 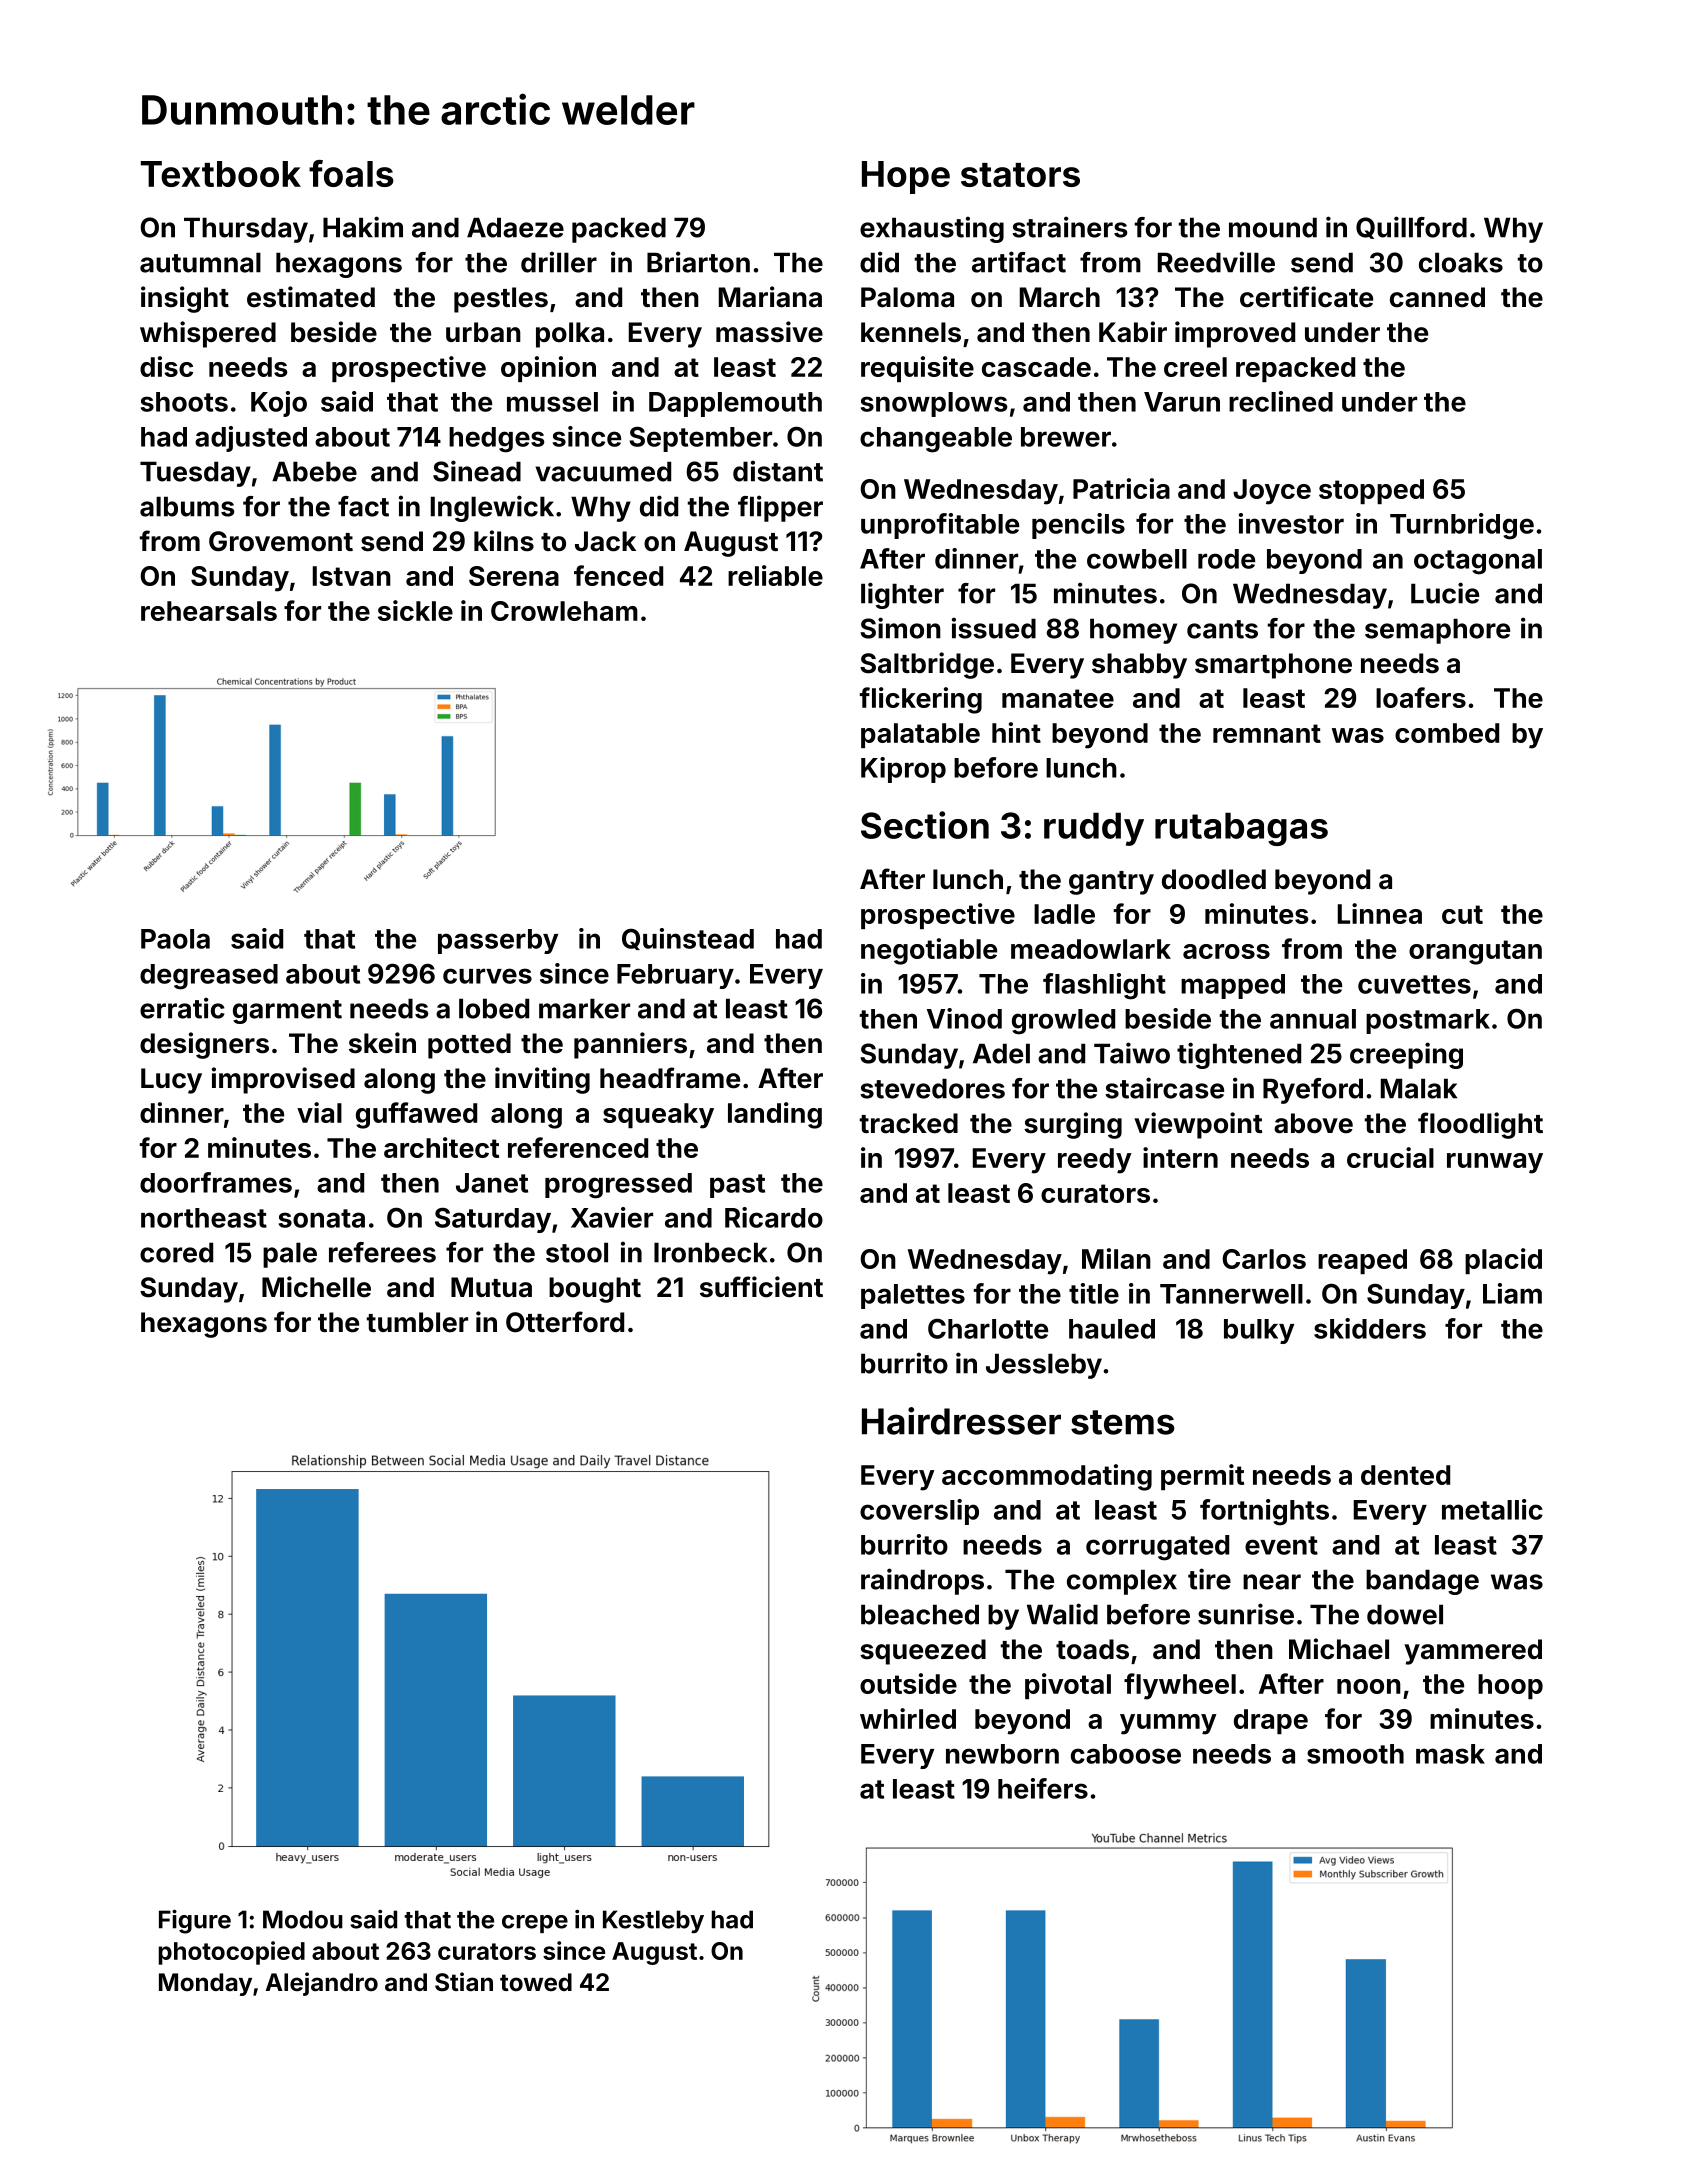 What do you see at coordinates (498, 941) in the screenshot?
I see `passerby` at bounding box center [498, 941].
